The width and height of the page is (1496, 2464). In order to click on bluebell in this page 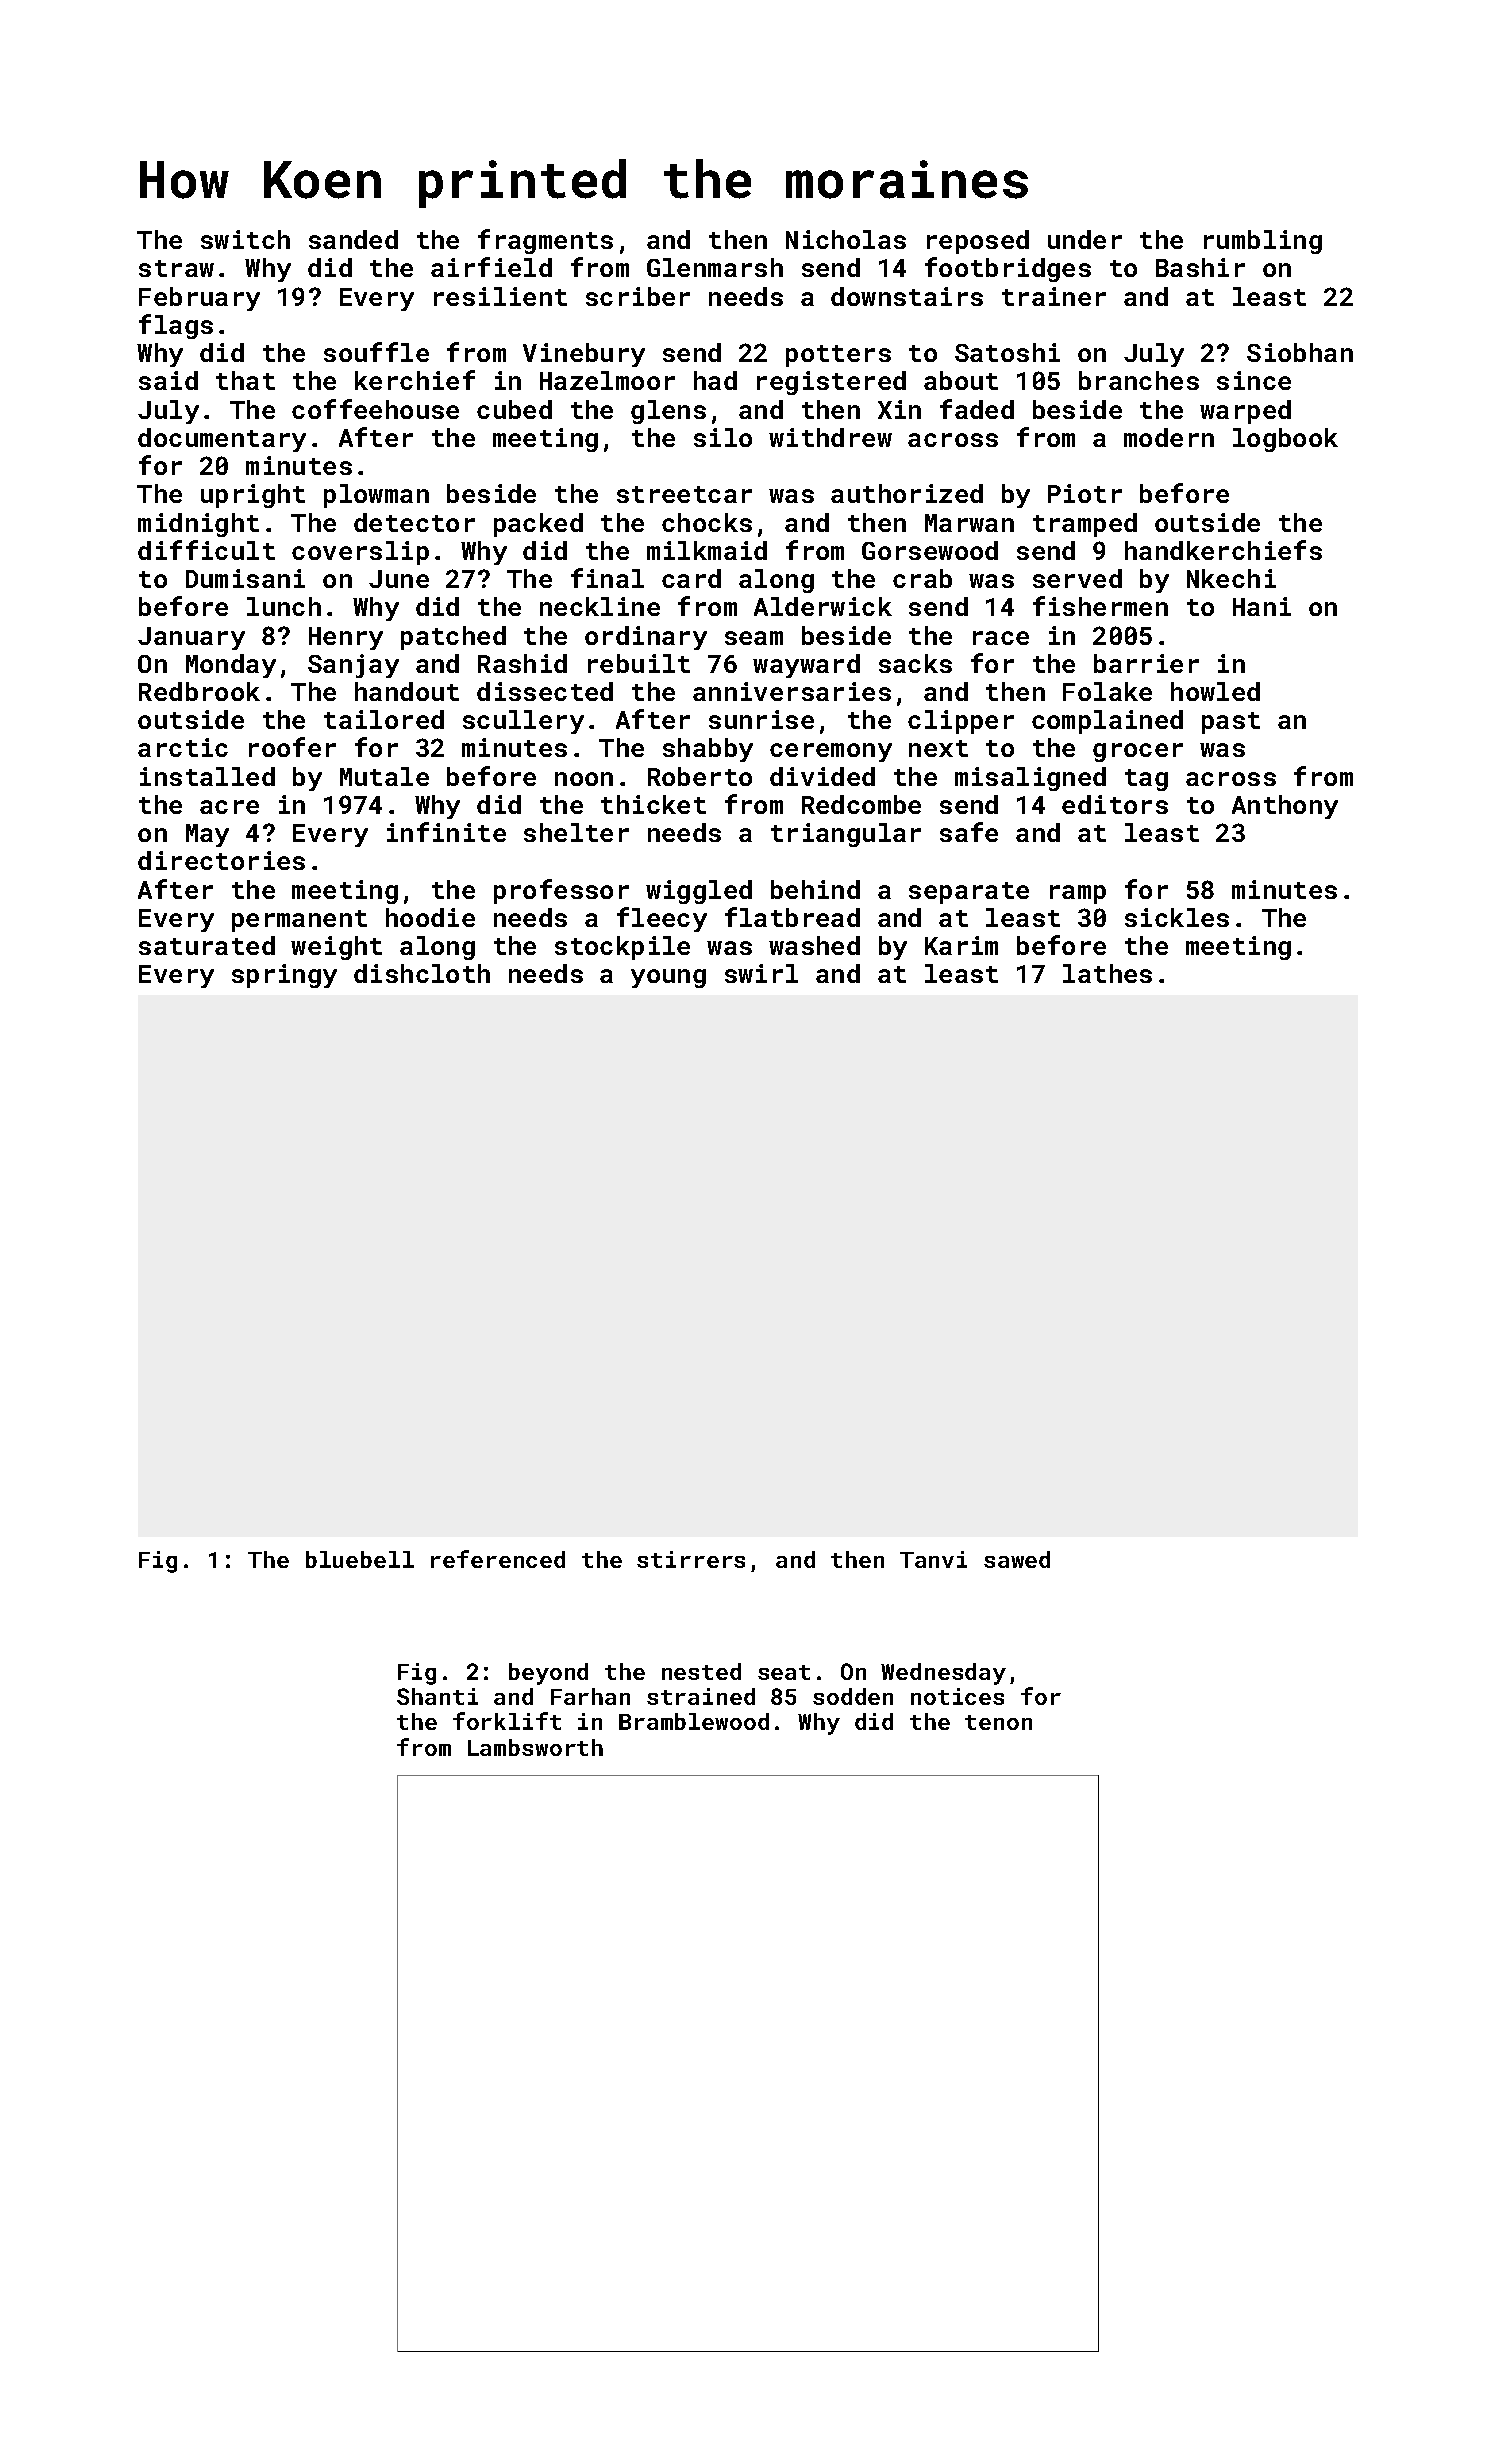, I will do `click(360, 1559)`.
